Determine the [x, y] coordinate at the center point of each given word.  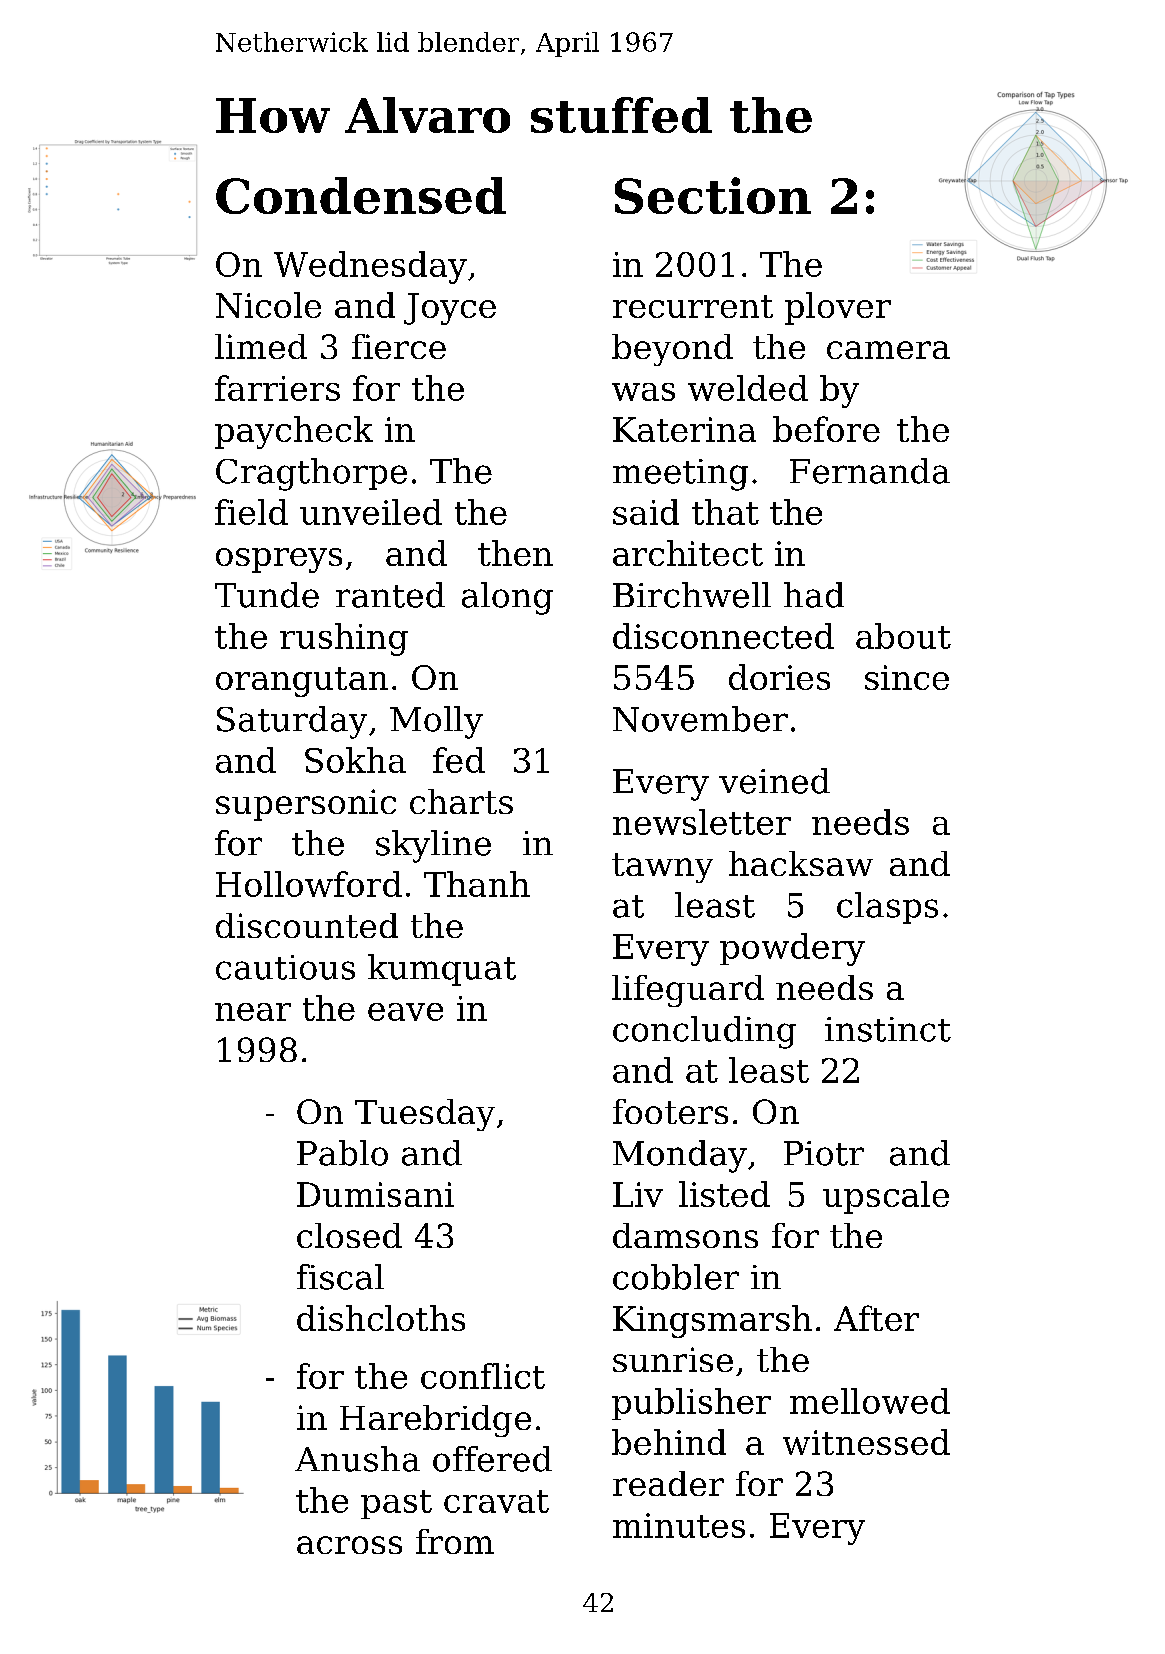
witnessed [866, 1442]
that [725, 512]
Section [713, 195]
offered [492, 1459]
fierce [399, 346]
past [396, 1504]
